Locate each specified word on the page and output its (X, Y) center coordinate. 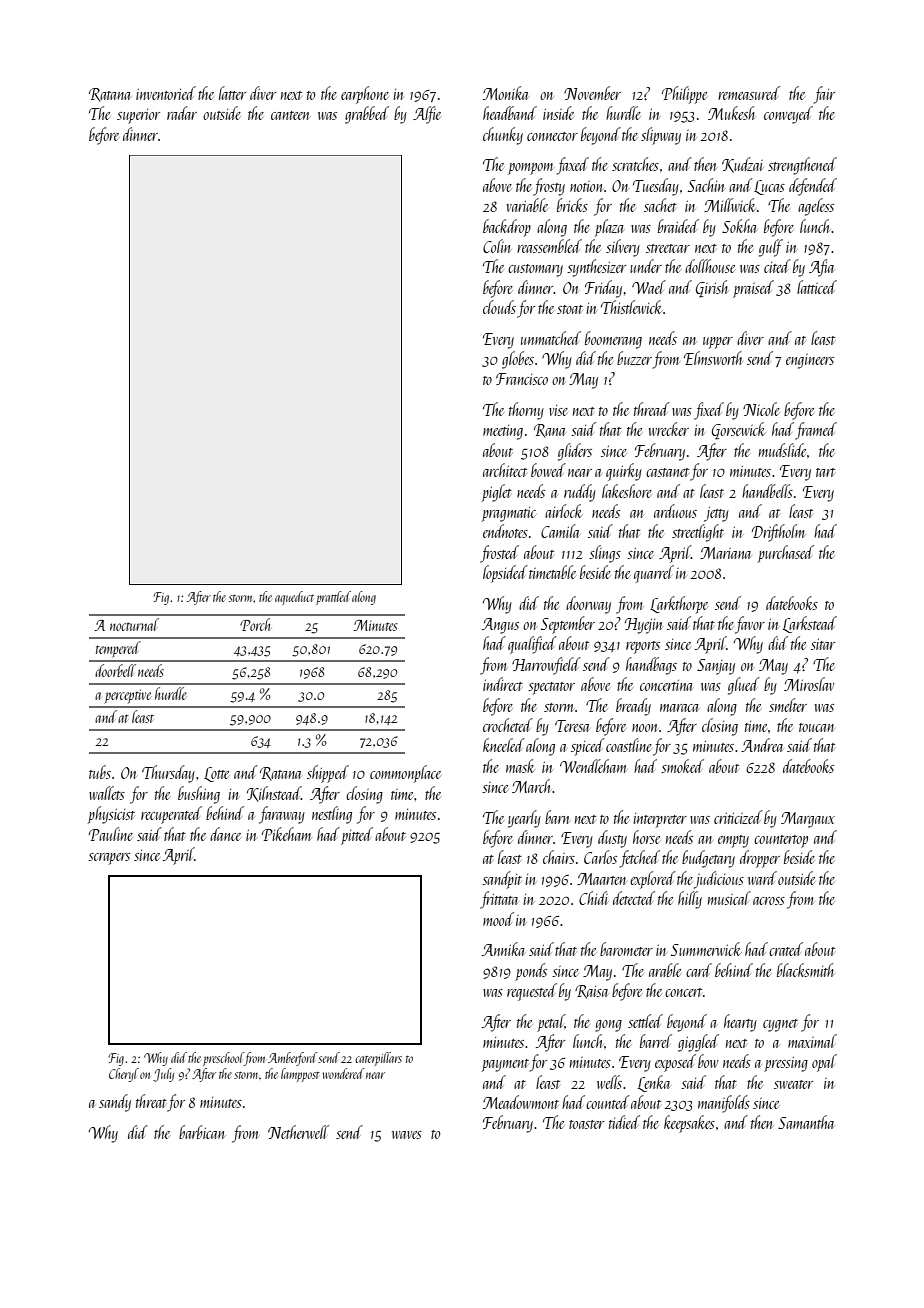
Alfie (427, 115)
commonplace (405, 774)
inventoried (166, 93)
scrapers (109, 859)
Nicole (761, 409)
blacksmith (805, 970)
